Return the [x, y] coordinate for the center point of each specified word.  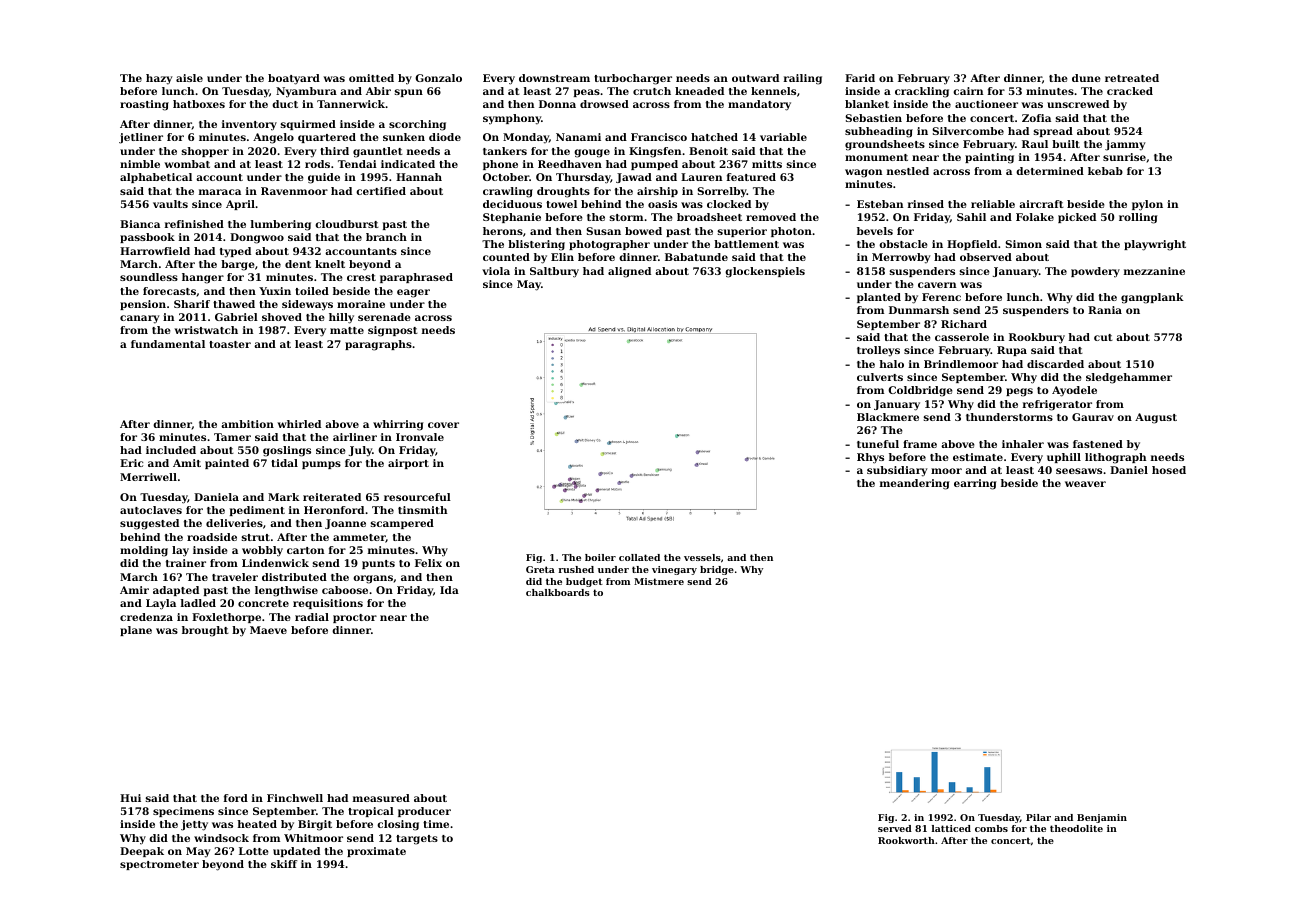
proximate [376, 852]
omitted [371, 78]
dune [1086, 78]
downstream [554, 78]
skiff [284, 864]
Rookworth [906, 840]
